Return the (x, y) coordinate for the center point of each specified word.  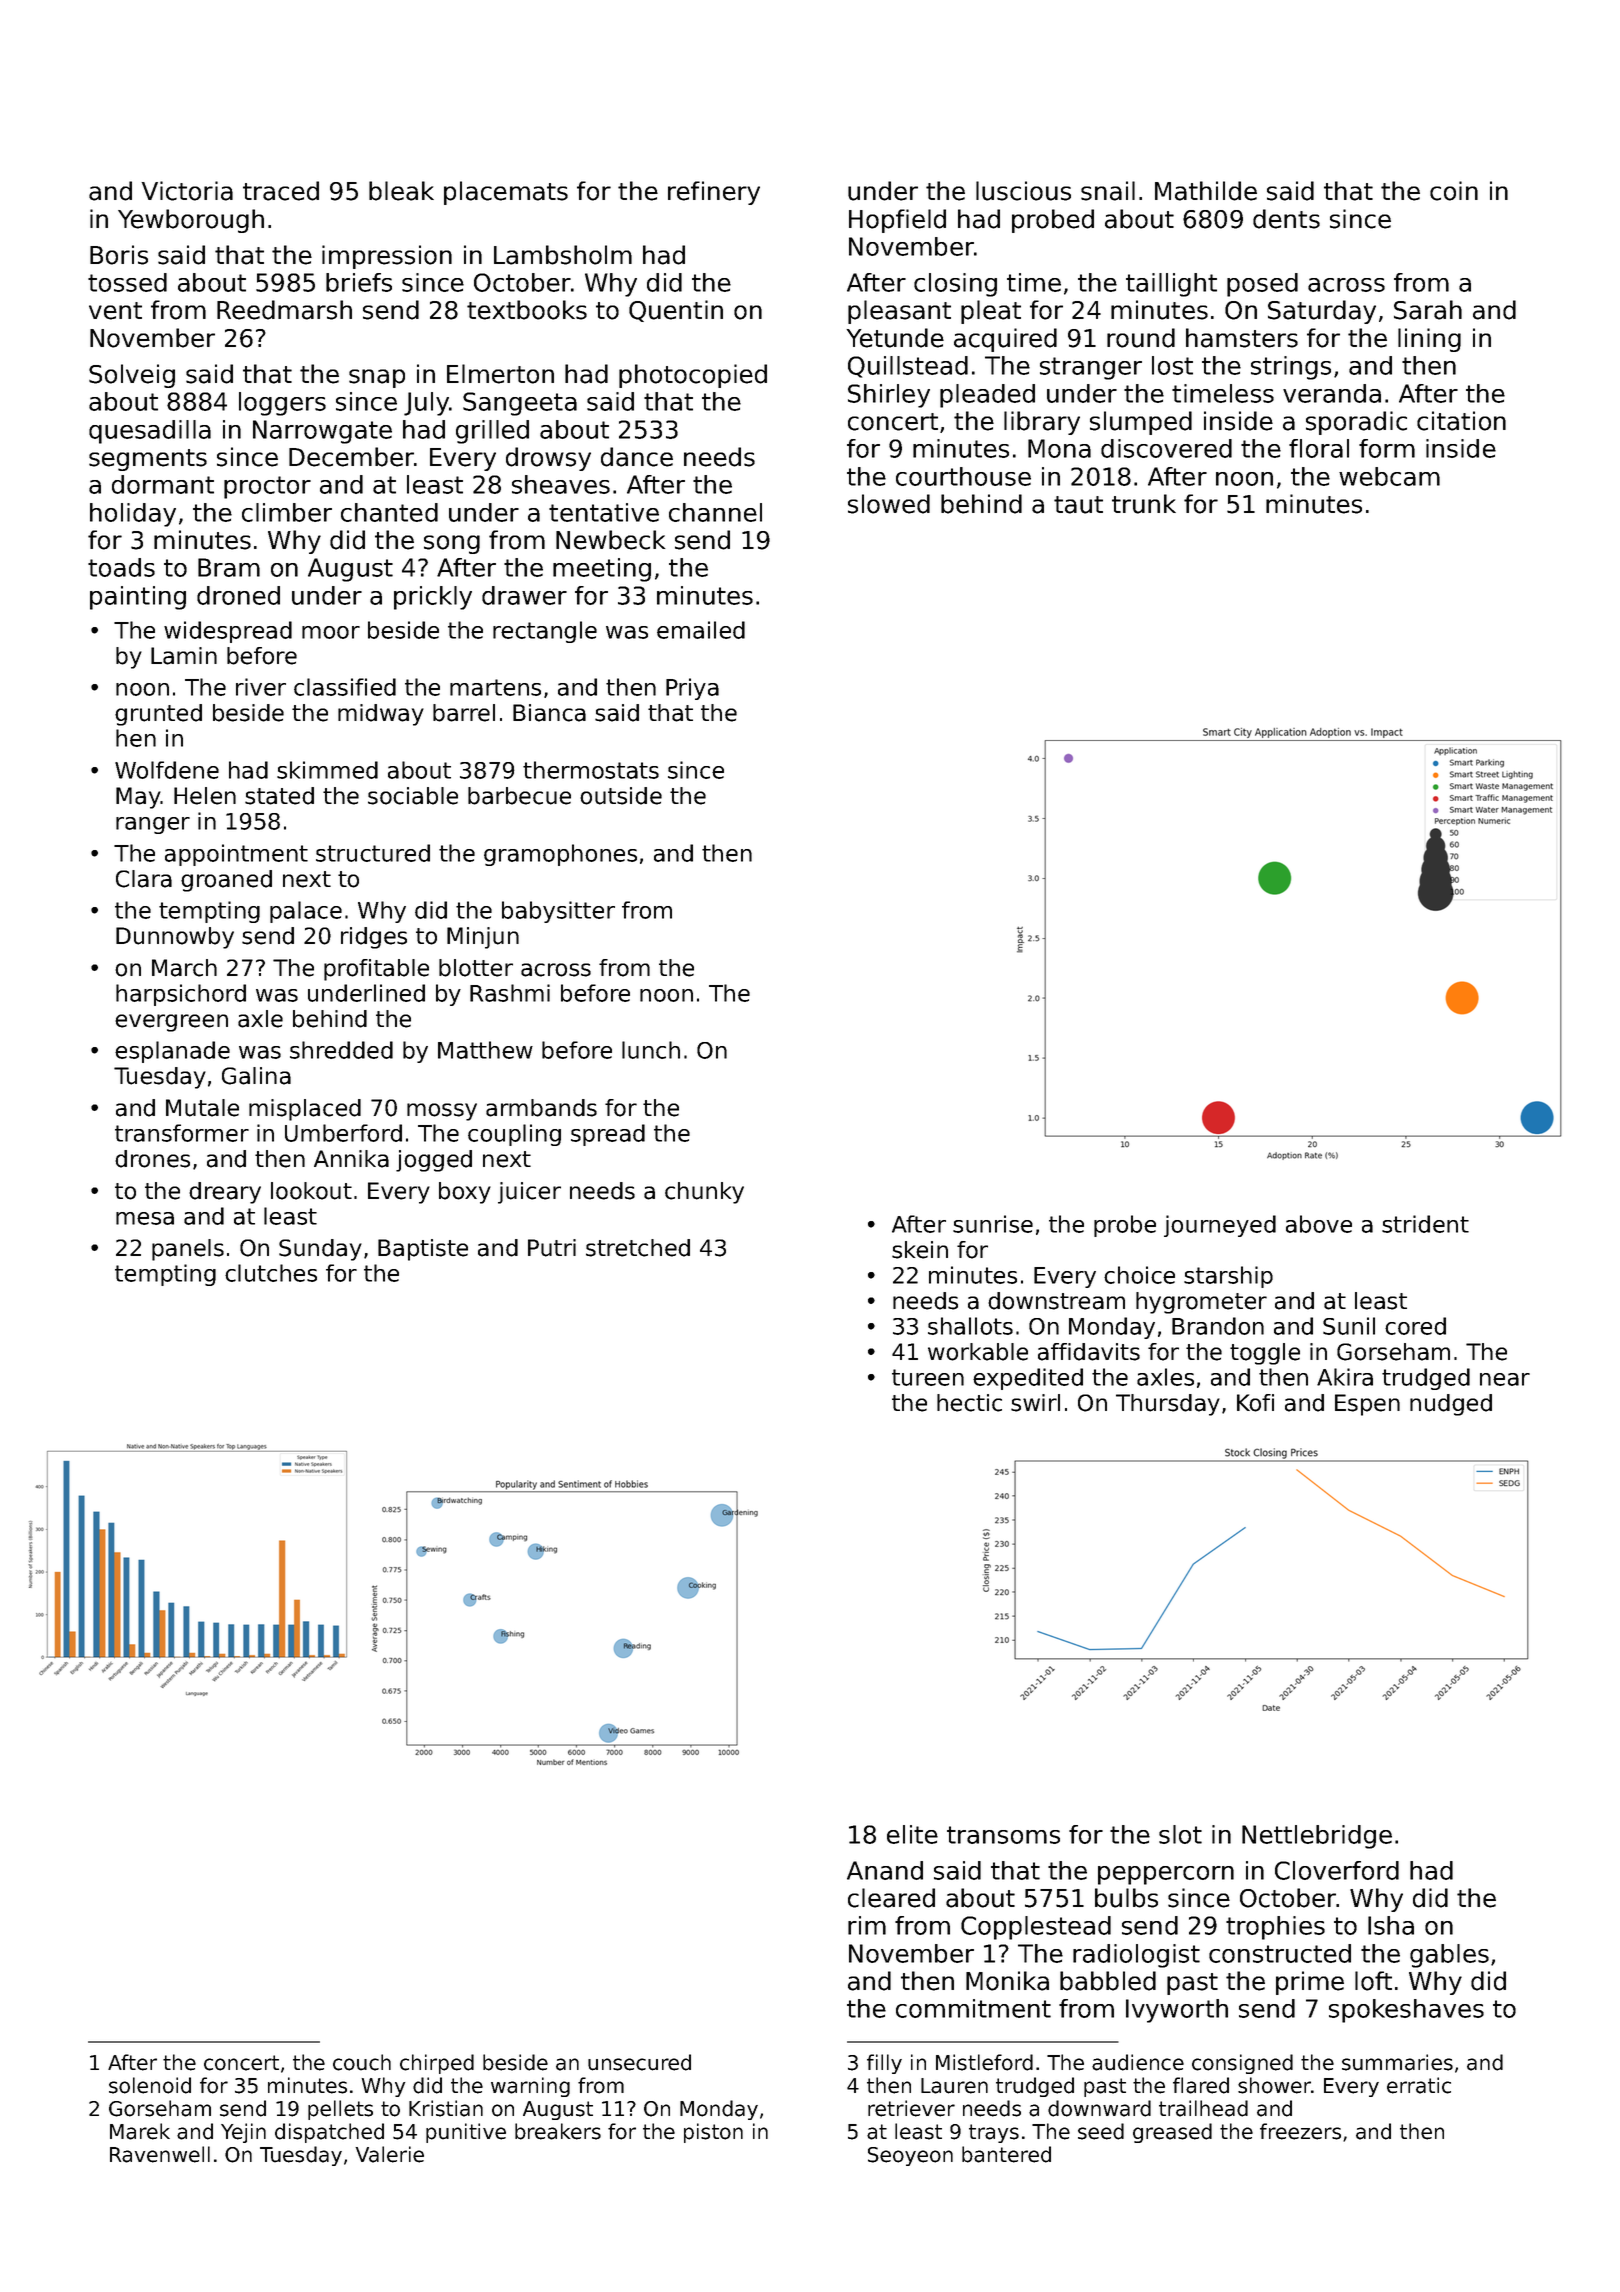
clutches (271, 1273)
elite (912, 1834)
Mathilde (1206, 191)
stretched (638, 1248)
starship (1228, 1277)
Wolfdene (167, 770)
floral (1319, 448)
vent (115, 311)
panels (188, 1250)
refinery (714, 193)
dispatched (329, 2133)
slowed (889, 504)
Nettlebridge (1317, 1837)
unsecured (639, 2062)
